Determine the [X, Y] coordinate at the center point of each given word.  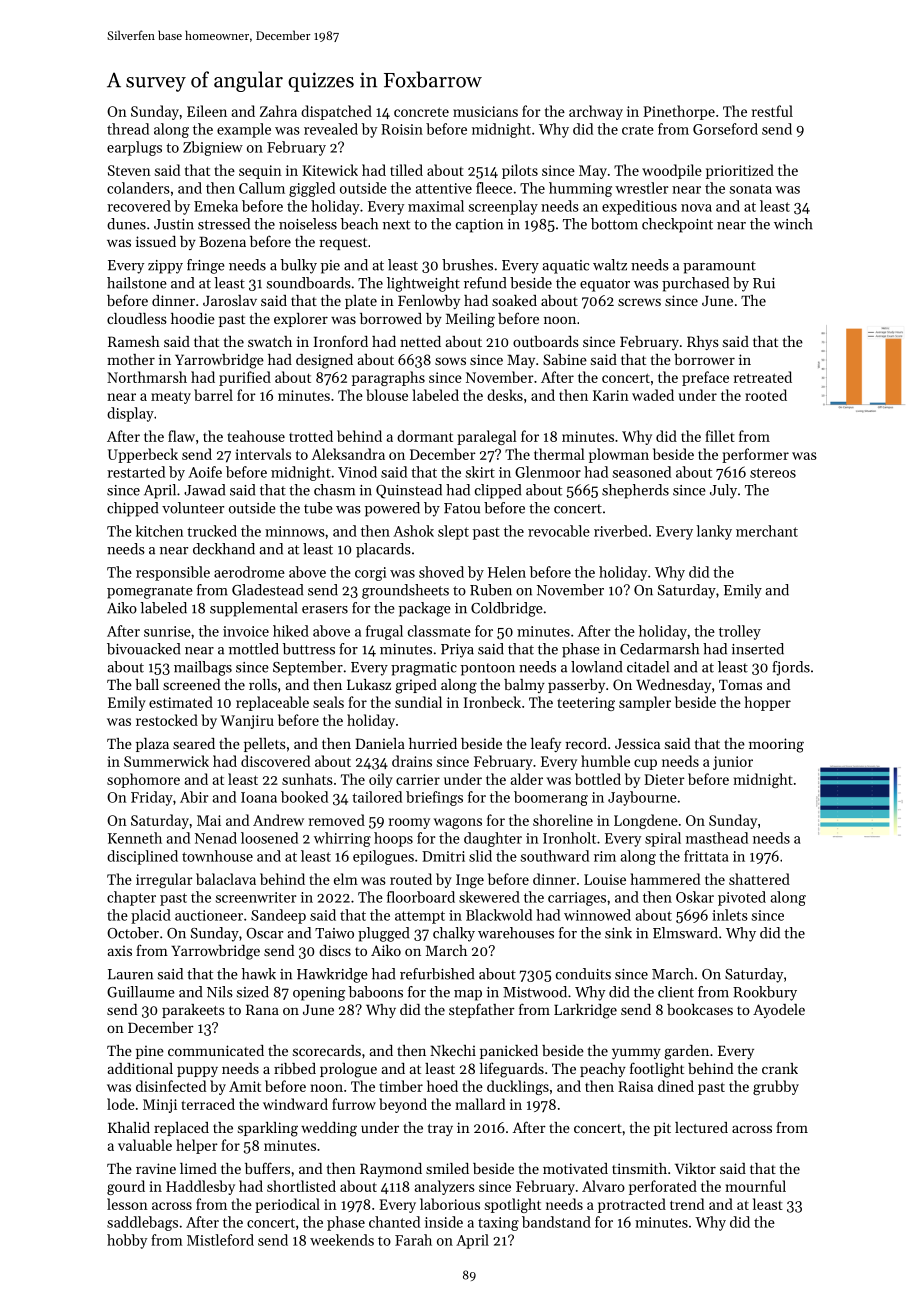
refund [485, 283]
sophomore [143, 780]
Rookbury [765, 993]
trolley [740, 632]
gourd [126, 1187]
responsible [173, 573]
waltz [610, 265]
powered [392, 509]
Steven [129, 170]
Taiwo [334, 933]
